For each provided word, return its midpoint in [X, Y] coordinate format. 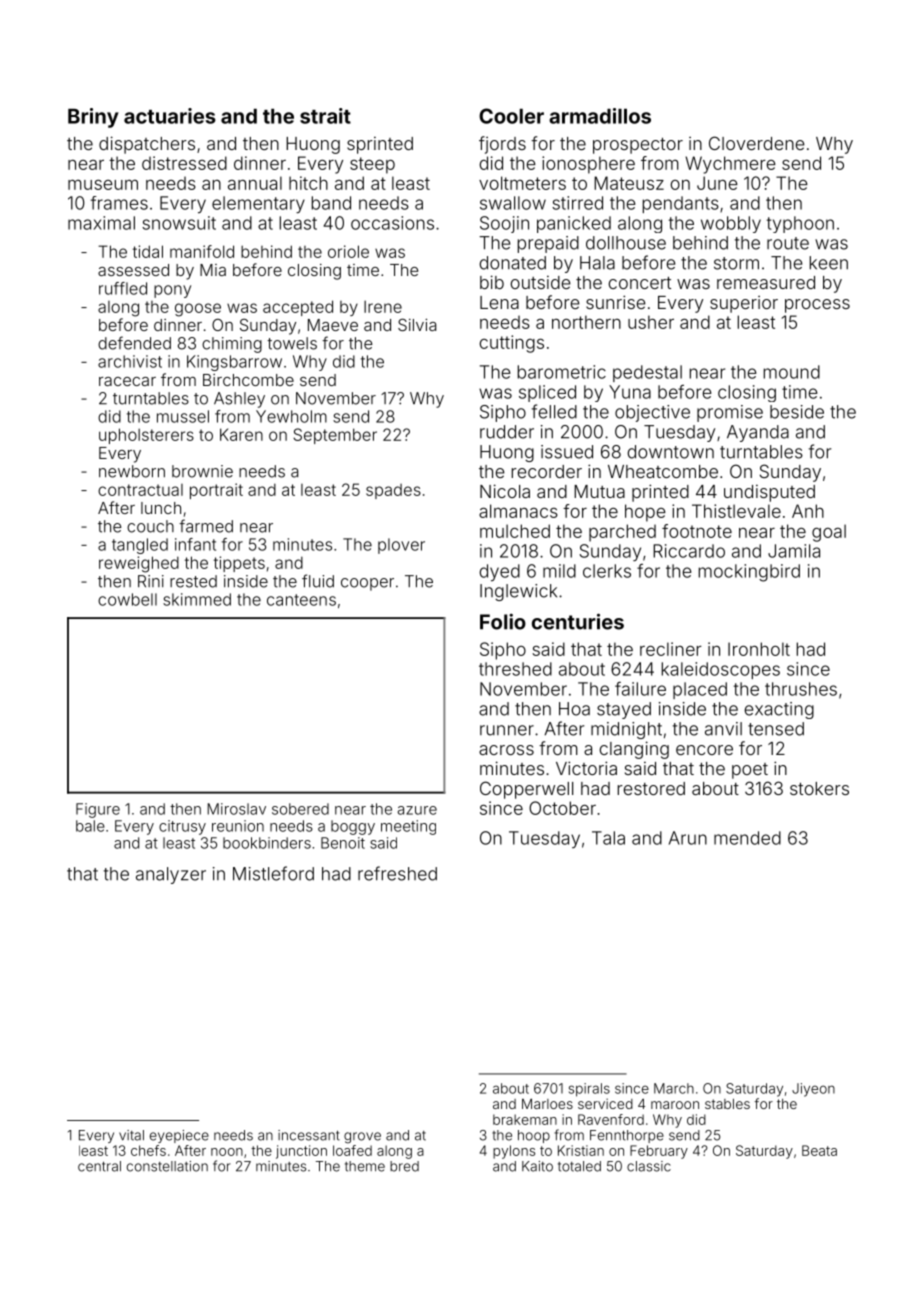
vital [131, 1135]
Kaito [537, 1166]
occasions [392, 223]
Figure [98, 810]
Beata [819, 1150]
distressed [184, 163]
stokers [819, 788]
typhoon [800, 224]
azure [417, 810]
